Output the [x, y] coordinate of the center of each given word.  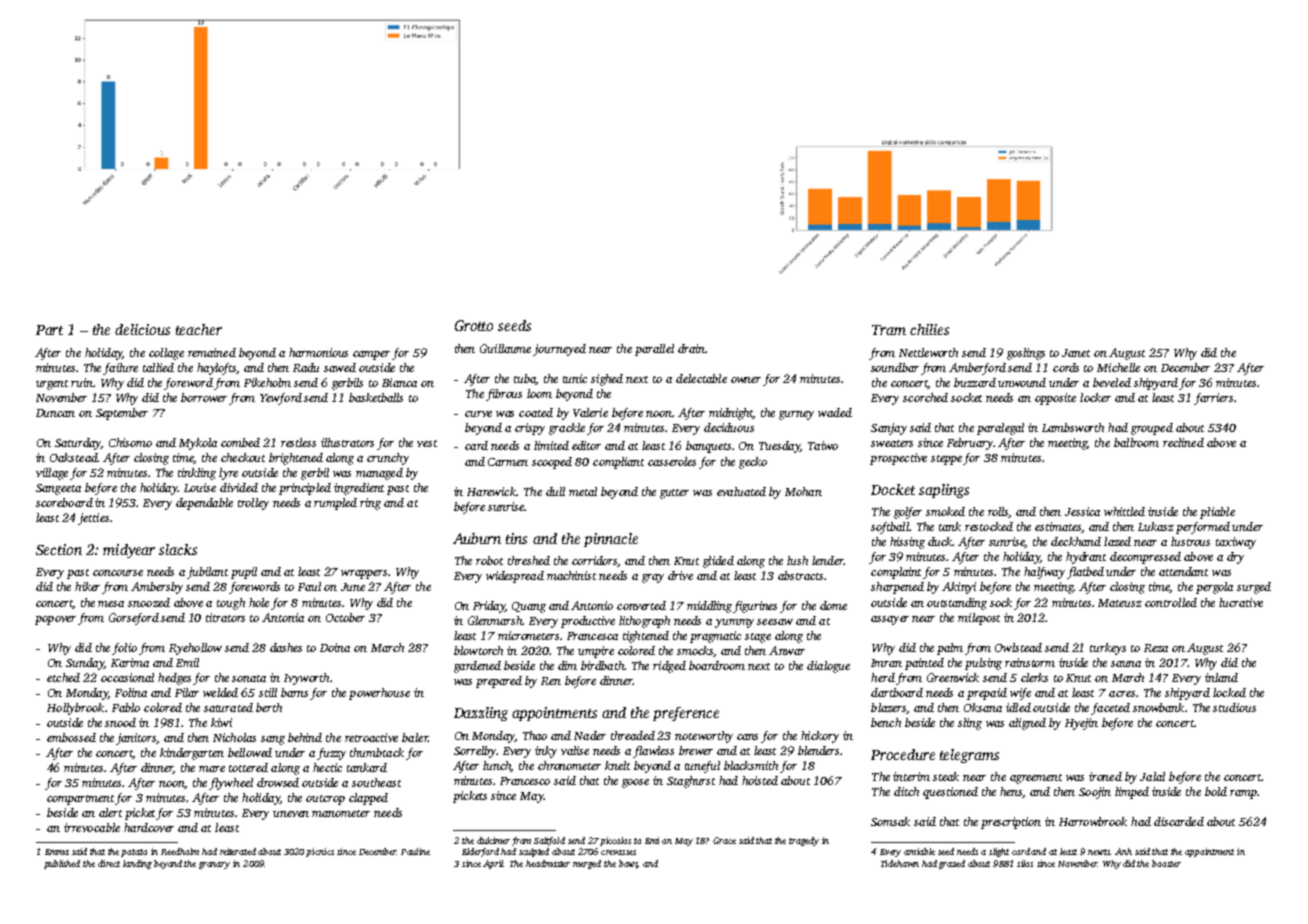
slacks [178, 549]
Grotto [474, 325]
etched [63, 677]
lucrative [1241, 602]
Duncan [55, 413]
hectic [327, 767]
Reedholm [180, 851]
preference [686, 714]
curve [478, 414]
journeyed [559, 350]
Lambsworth [1073, 427]
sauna [1126, 664]
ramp [1243, 794]
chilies [929, 329]
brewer [696, 750]
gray [653, 578]
